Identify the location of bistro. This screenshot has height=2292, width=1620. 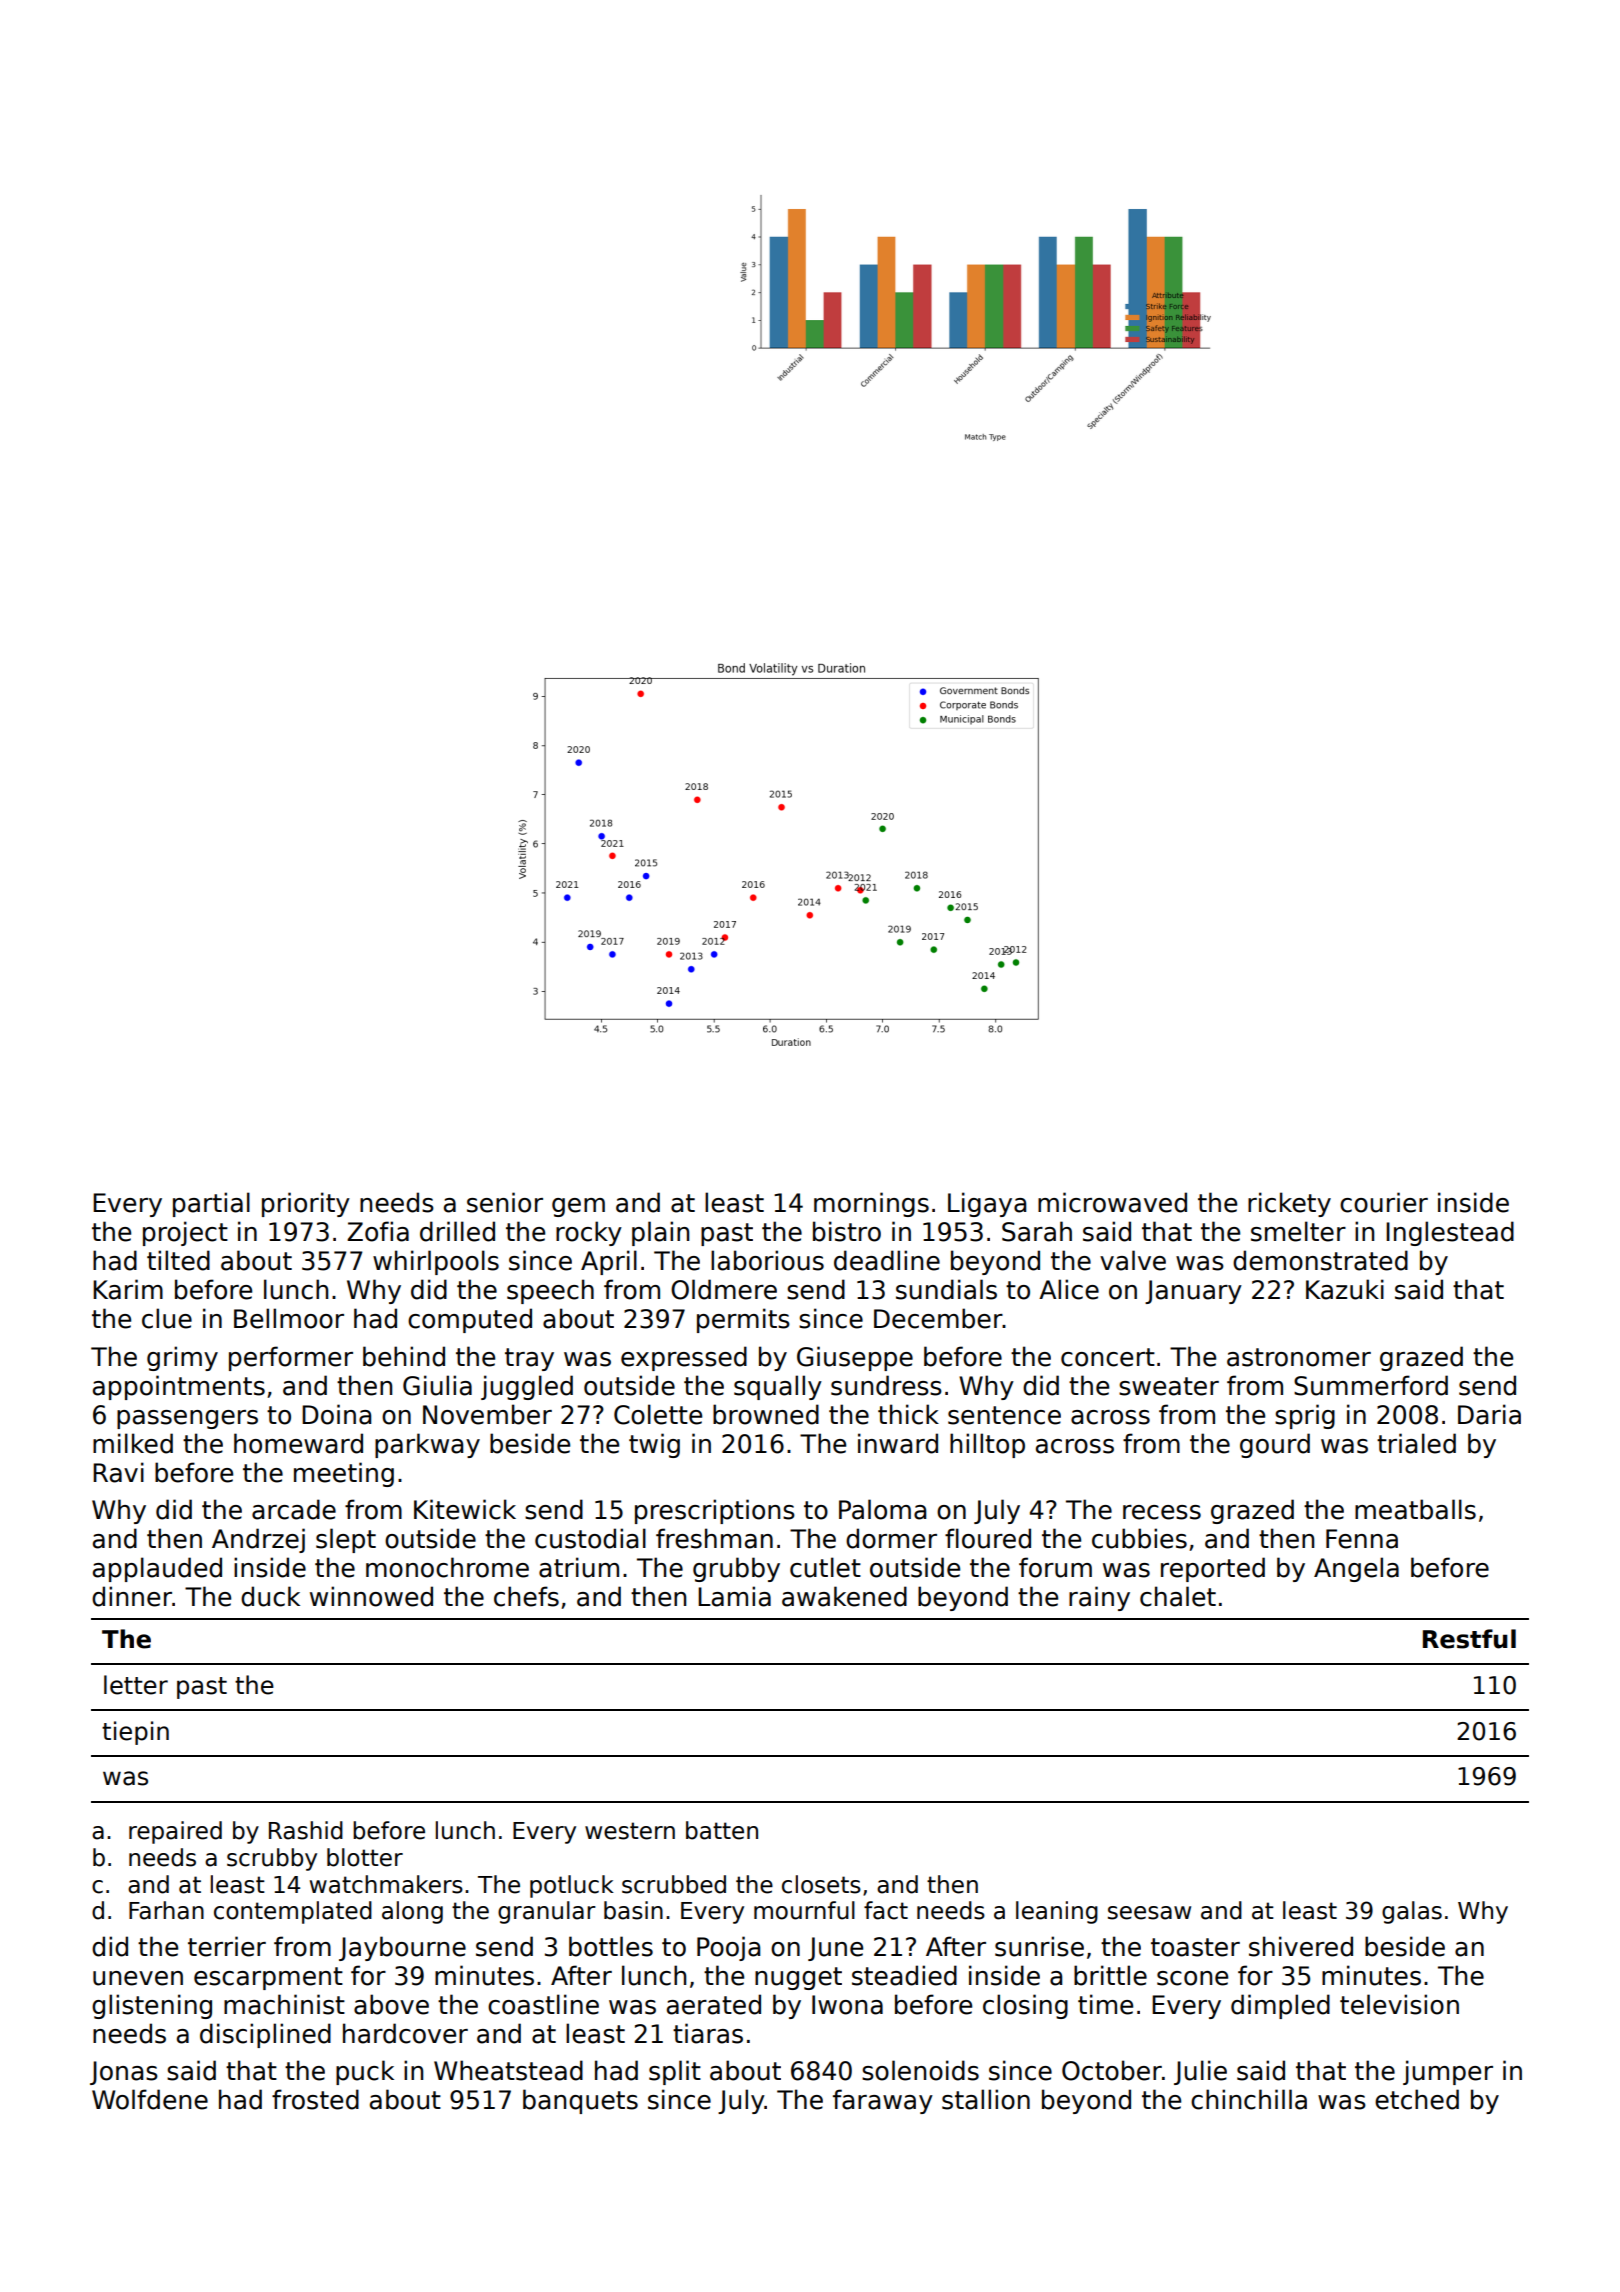
(847, 1231).
